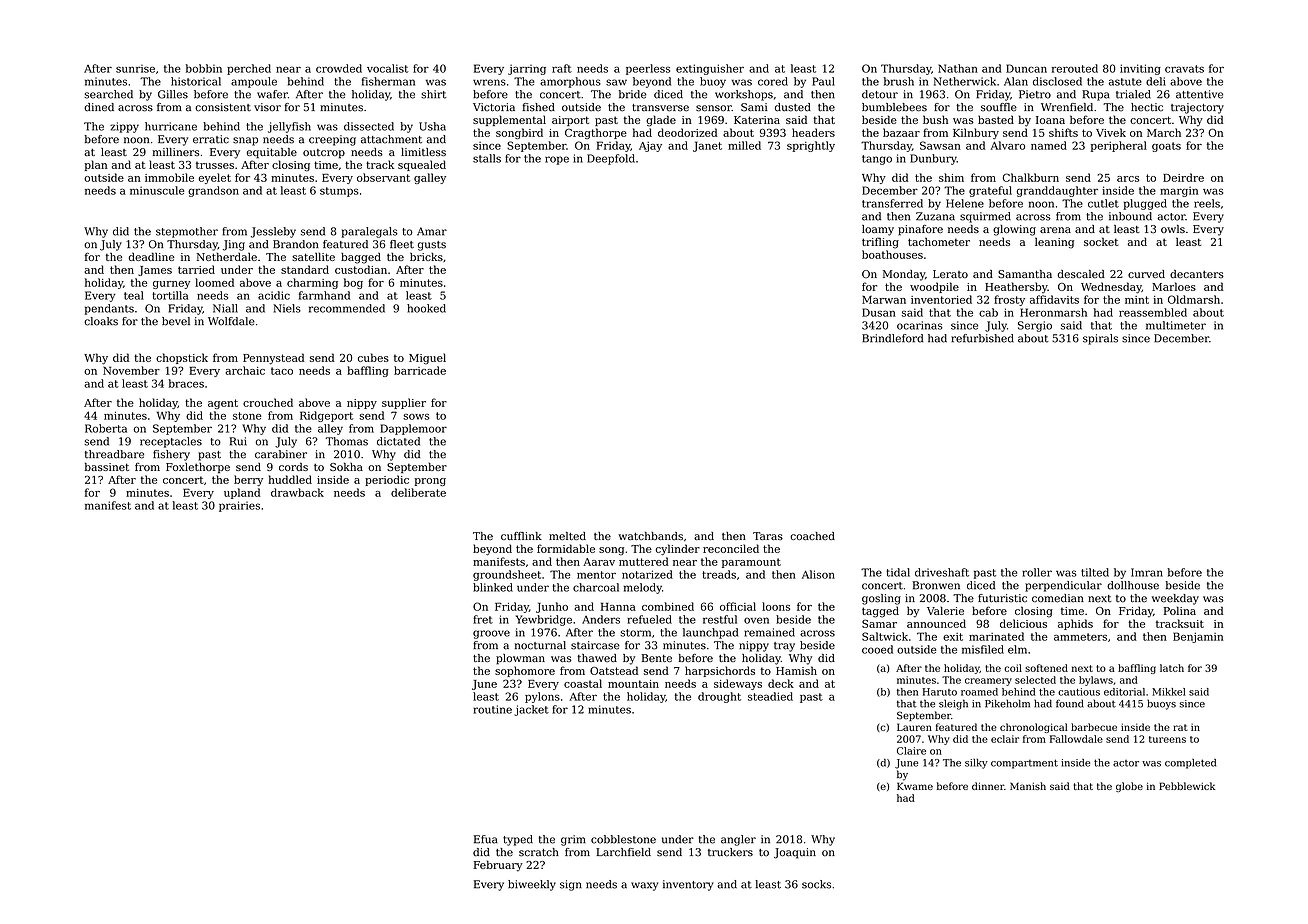  What do you see at coordinates (976, 764) in the document?
I see `silky` at bounding box center [976, 764].
